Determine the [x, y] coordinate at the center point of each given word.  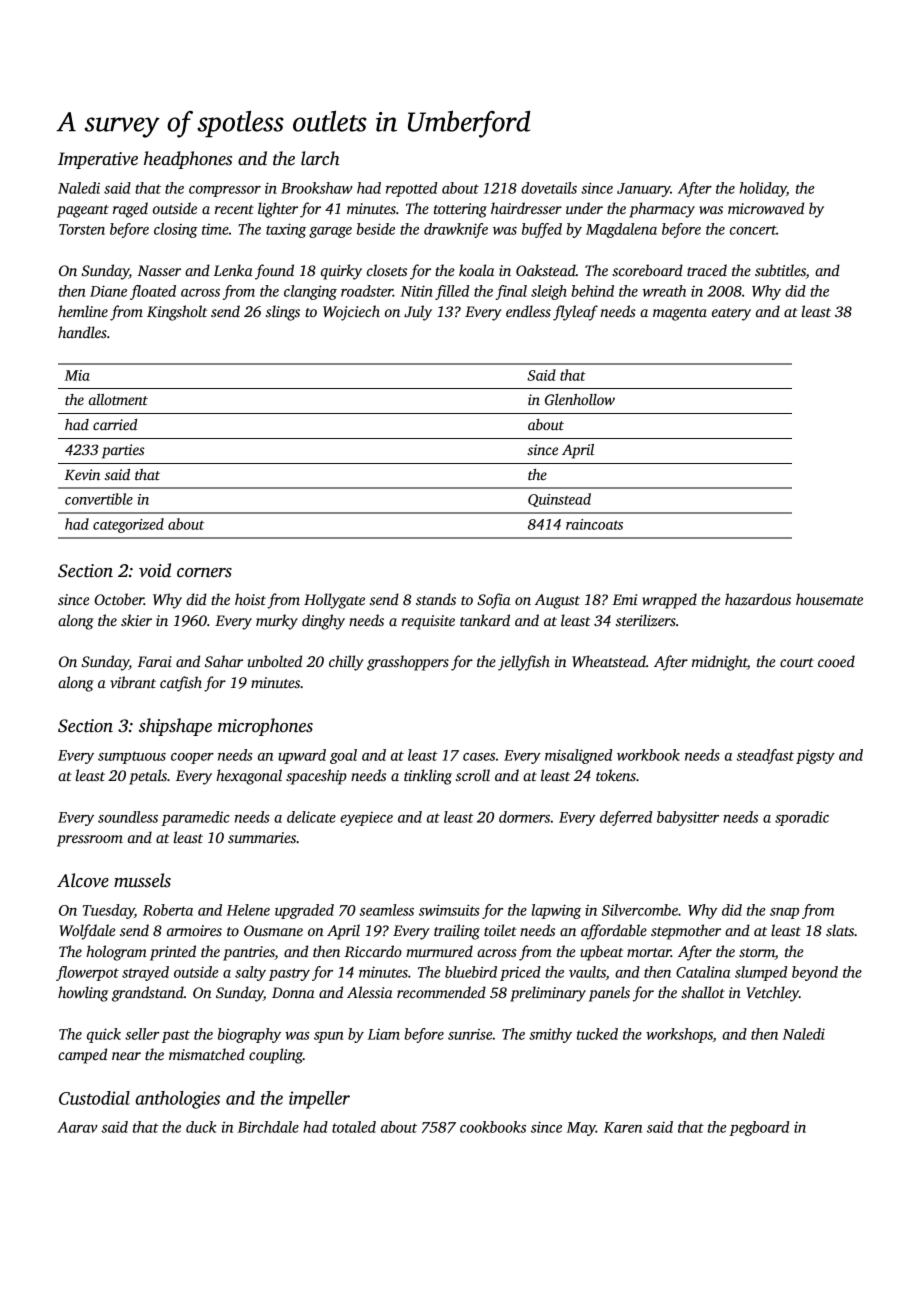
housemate [829, 599]
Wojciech [351, 313]
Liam [384, 1034]
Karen [623, 1127]
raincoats [594, 524]
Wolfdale [87, 932]
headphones [188, 160]
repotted [411, 189]
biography [249, 1035]
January [644, 190]
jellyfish [524, 663]
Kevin [82, 474]
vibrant [133, 682]
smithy [550, 1035]
